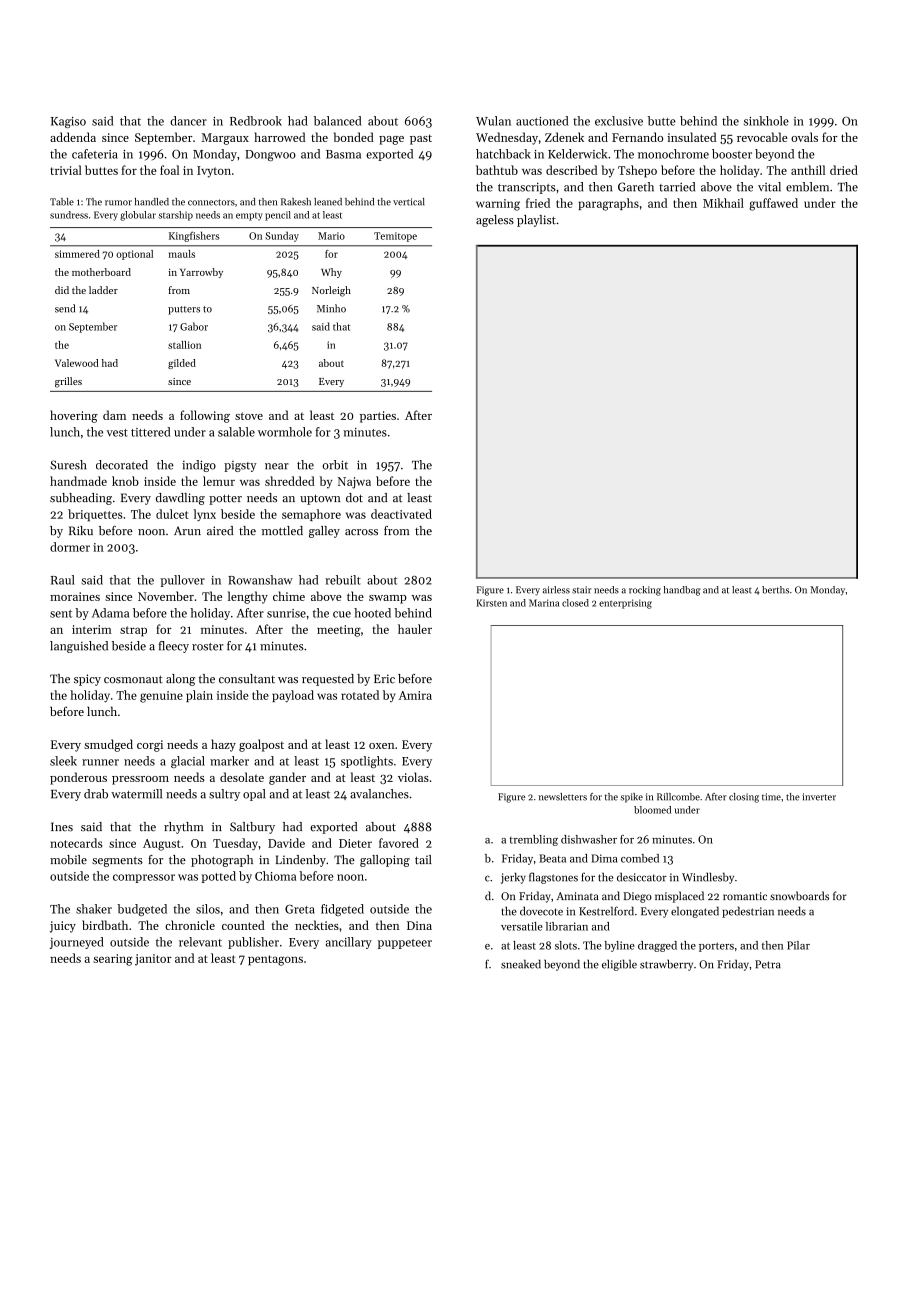  I want to click on janitor, so click(153, 960).
